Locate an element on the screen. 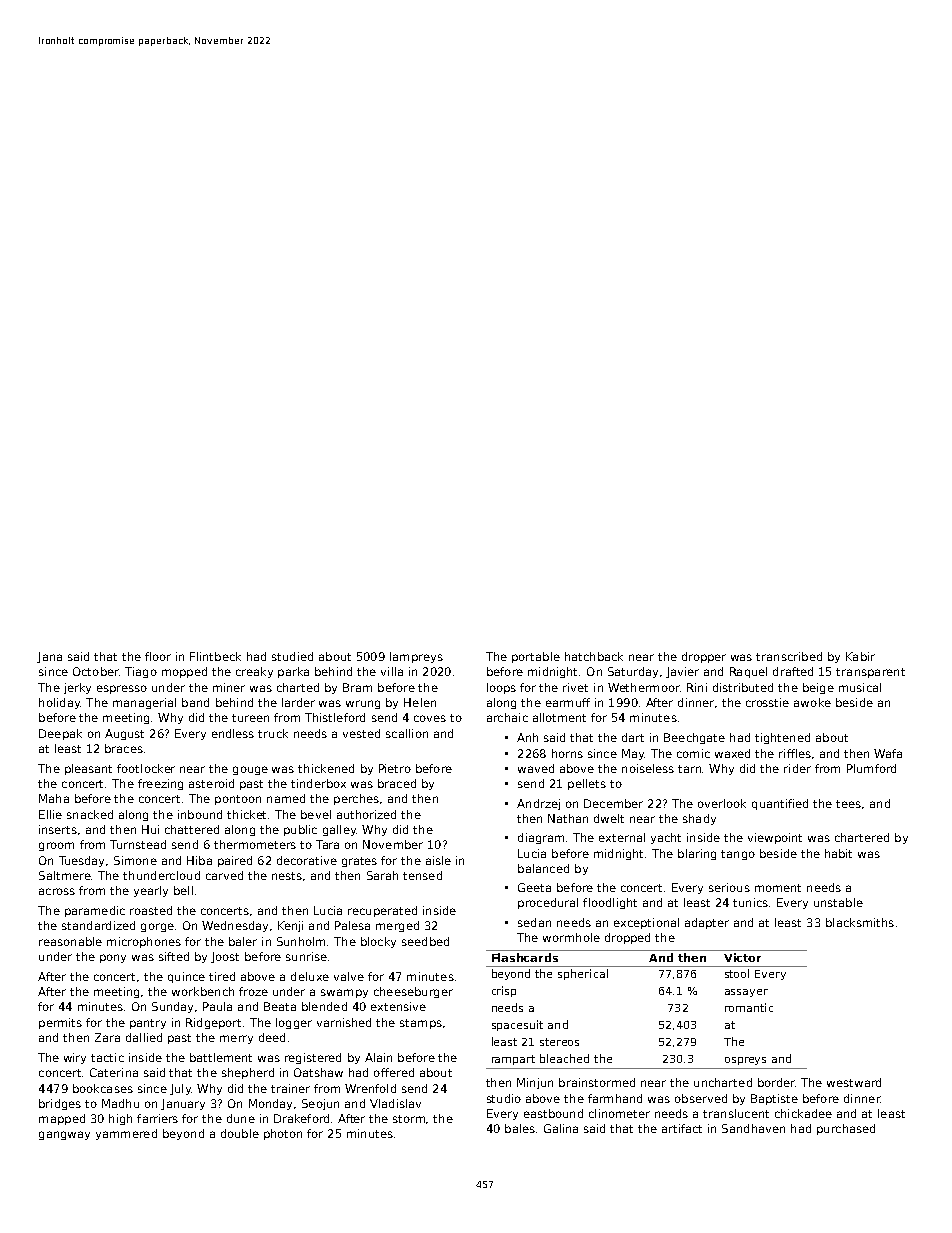 The height and width of the screenshot is (1233, 952). assayer is located at coordinates (746, 993).
